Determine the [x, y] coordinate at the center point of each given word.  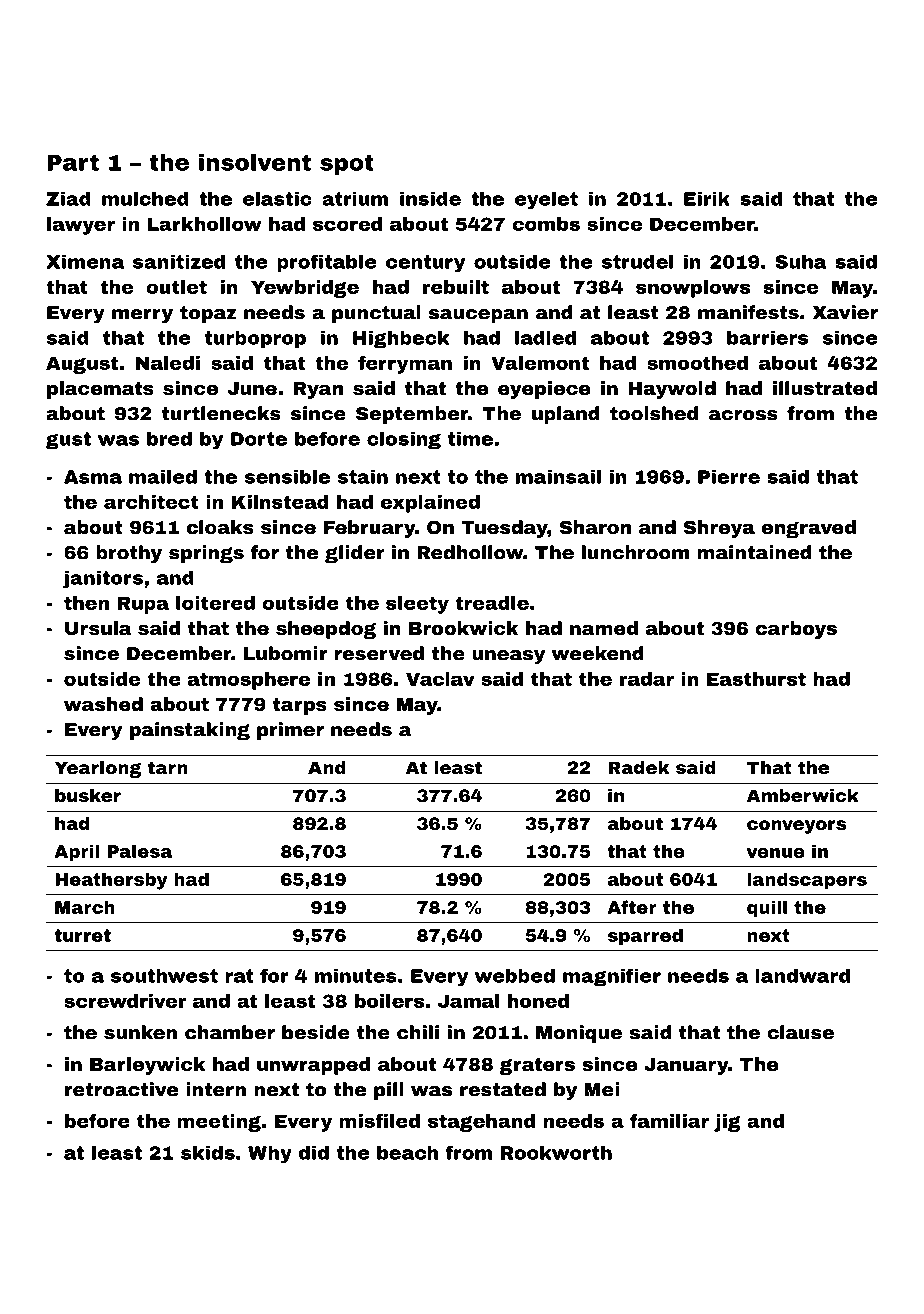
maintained [754, 552]
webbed [515, 975]
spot [347, 164]
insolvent [255, 162]
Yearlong [98, 769]
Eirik [707, 198]
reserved [379, 653]
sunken [140, 1032]
